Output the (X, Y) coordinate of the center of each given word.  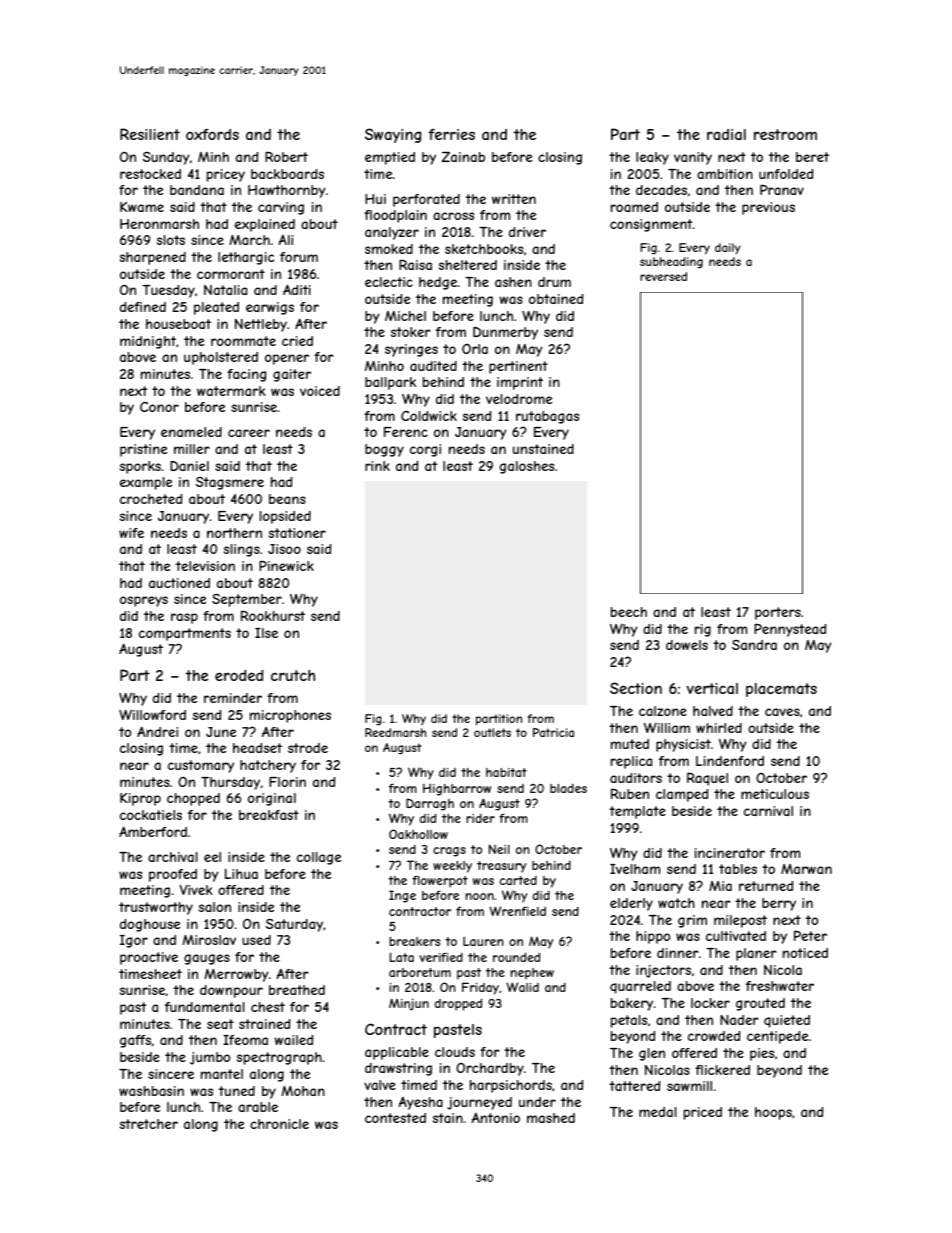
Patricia (553, 732)
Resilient (150, 134)
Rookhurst (273, 615)
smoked (389, 249)
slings (242, 550)
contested (395, 1118)
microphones (290, 716)
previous (768, 208)
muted (630, 744)
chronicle (279, 1124)
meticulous (775, 794)
